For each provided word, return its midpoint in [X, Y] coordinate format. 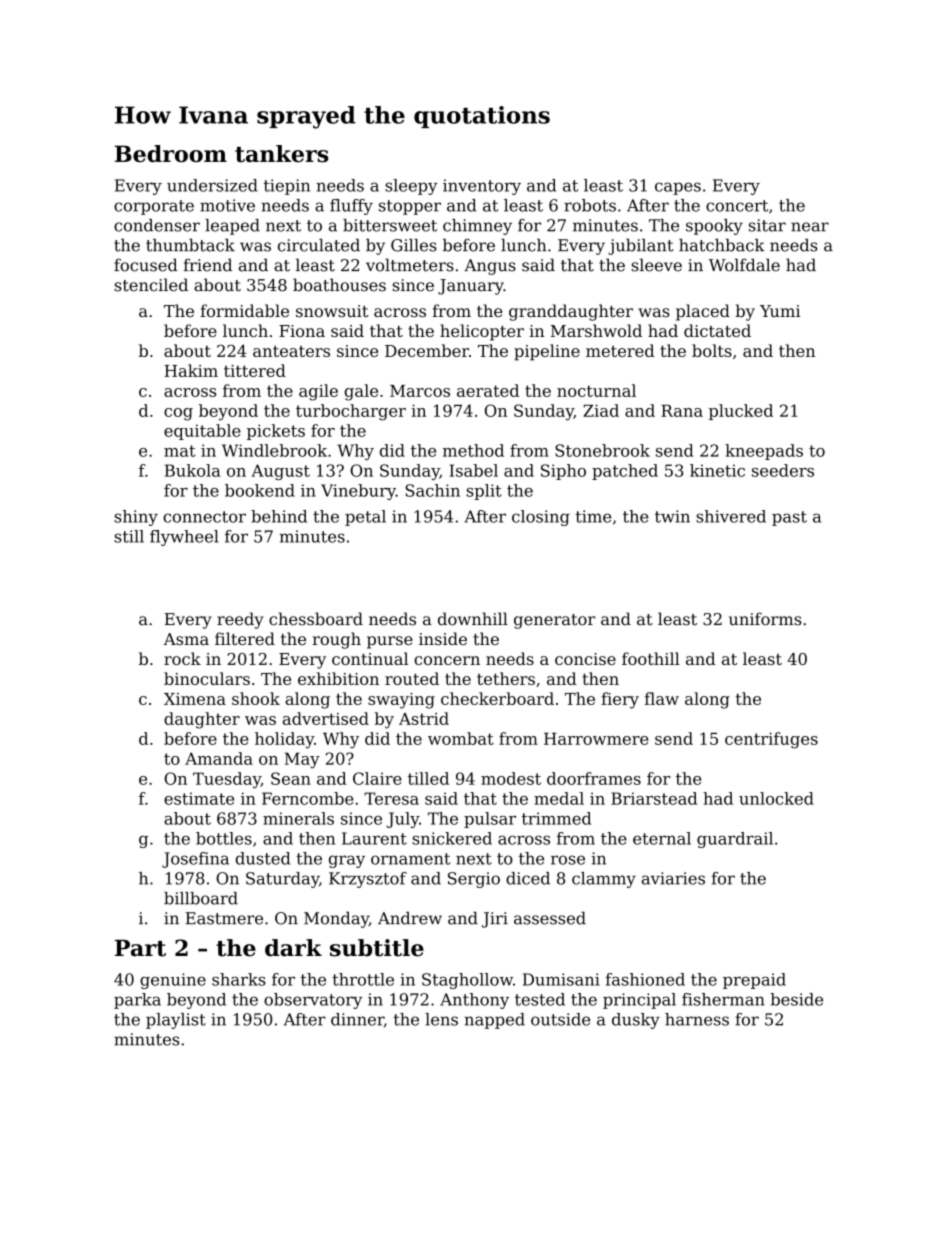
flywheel [184, 538]
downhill [473, 619]
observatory [313, 1001]
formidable [244, 310]
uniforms [765, 619]
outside [560, 1019]
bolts [712, 350]
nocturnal [596, 390]
